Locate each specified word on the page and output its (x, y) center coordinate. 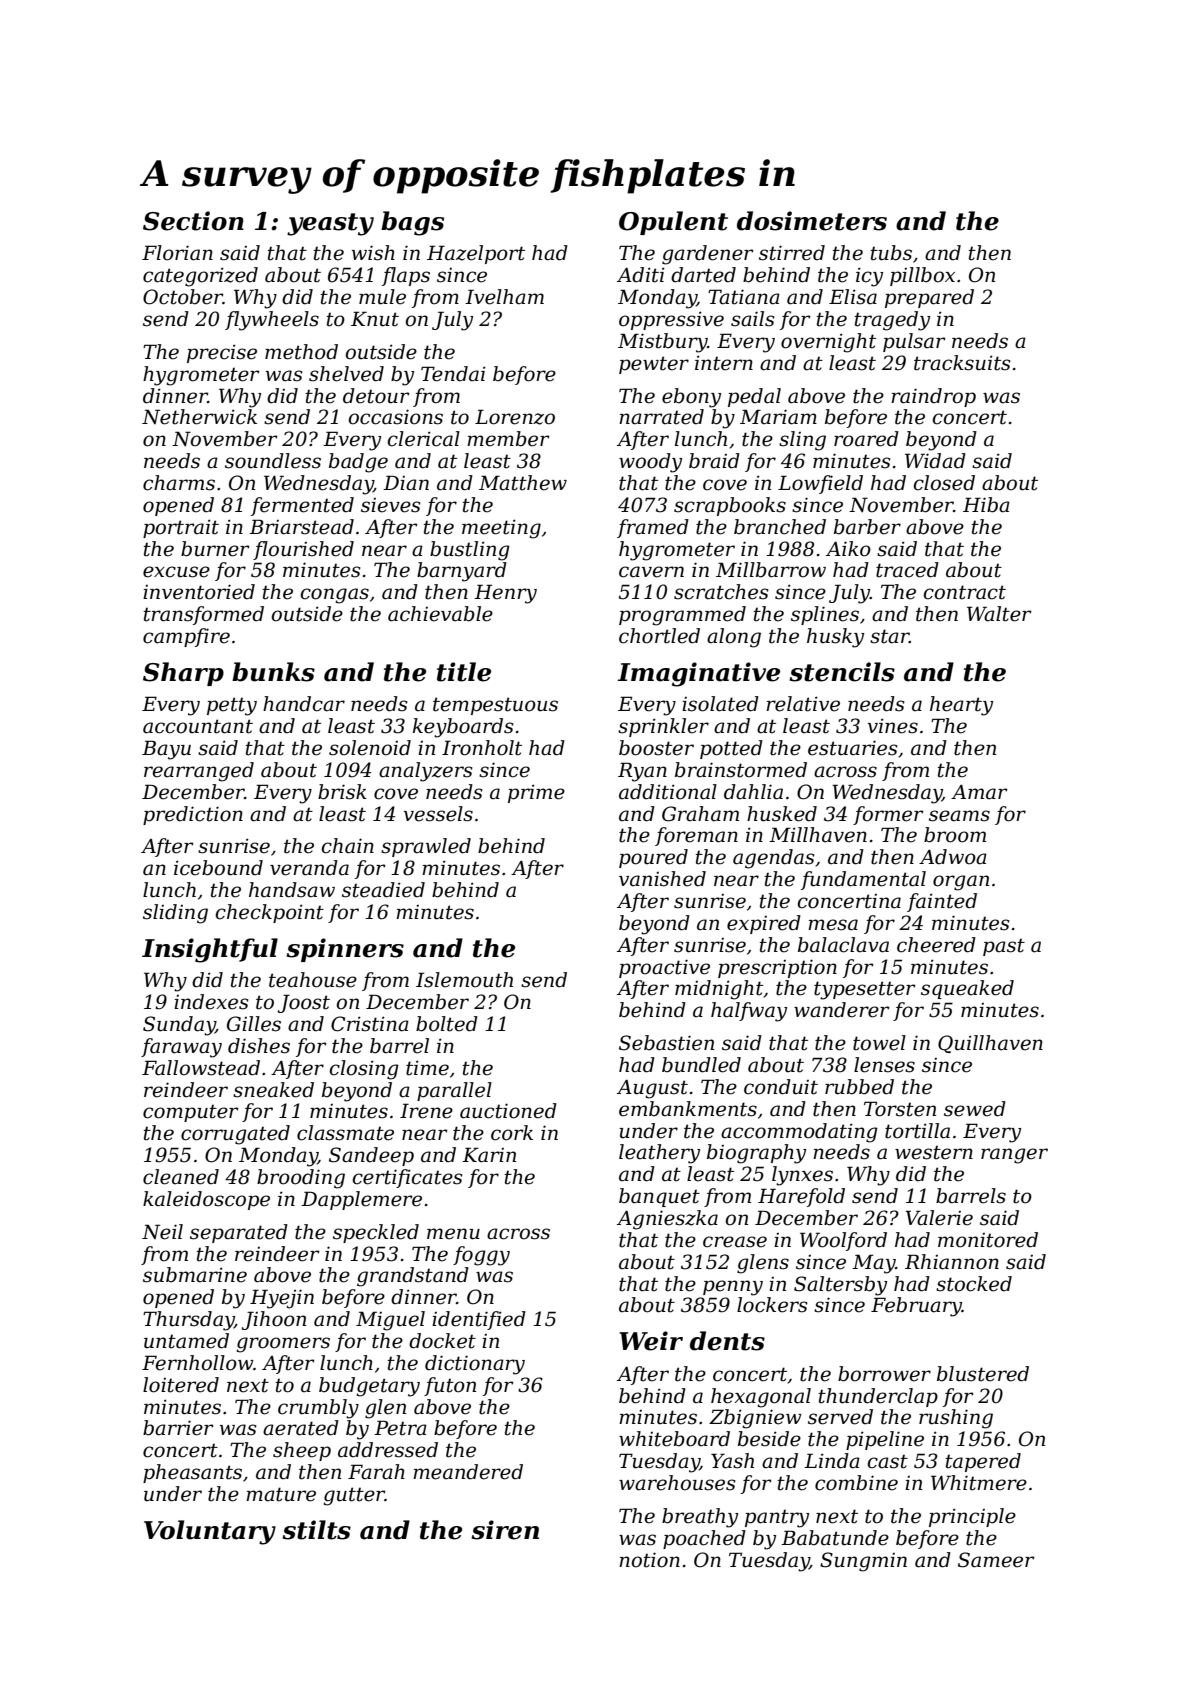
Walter (999, 614)
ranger (1014, 1156)
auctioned (508, 1111)
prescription (777, 968)
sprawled (426, 847)
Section (193, 221)
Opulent (673, 223)
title (464, 672)
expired (764, 924)
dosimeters (812, 221)
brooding (301, 1179)
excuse (176, 572)
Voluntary (210, 1532)
